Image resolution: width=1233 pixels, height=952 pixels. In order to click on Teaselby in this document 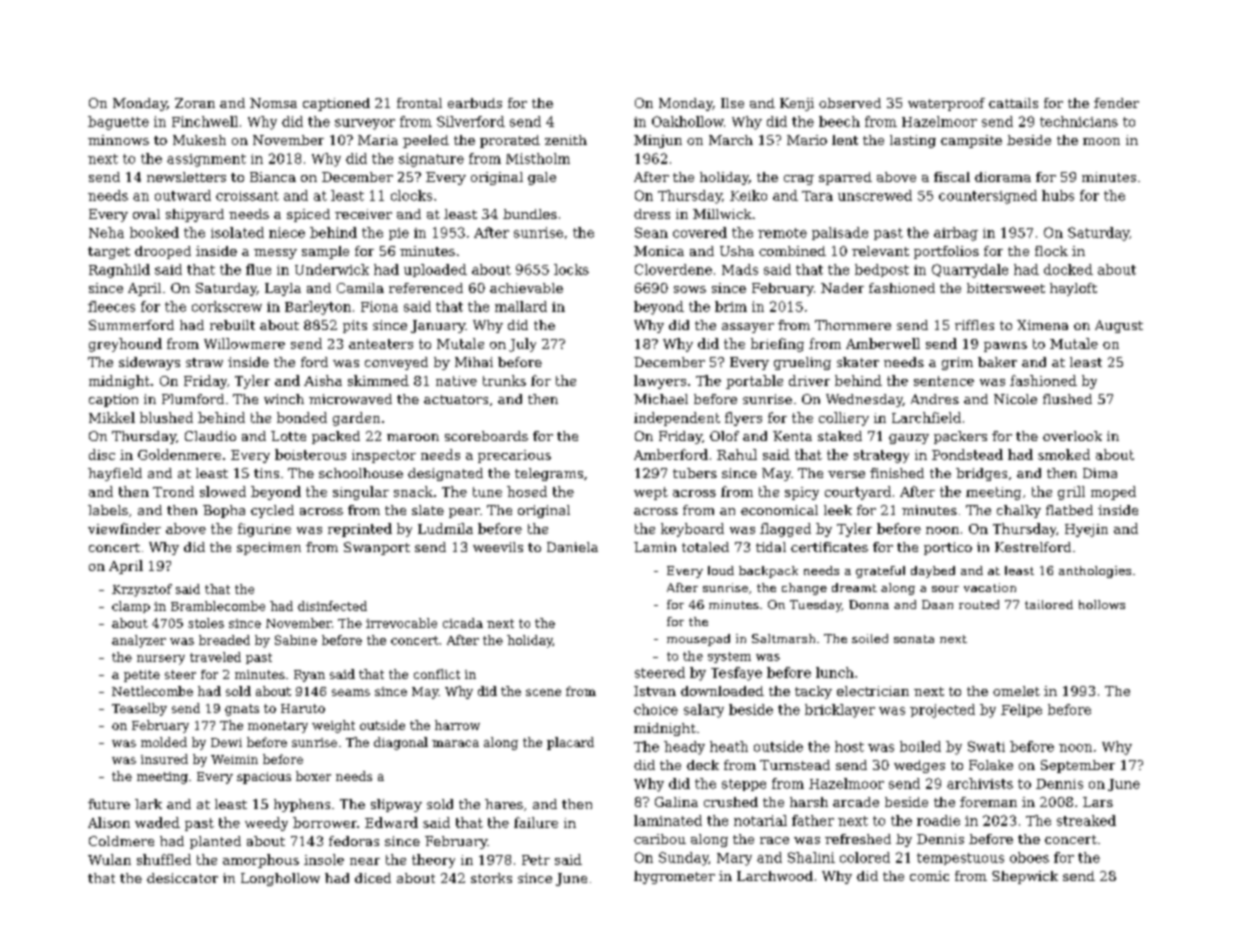, I will do `click(139, 709)`.
